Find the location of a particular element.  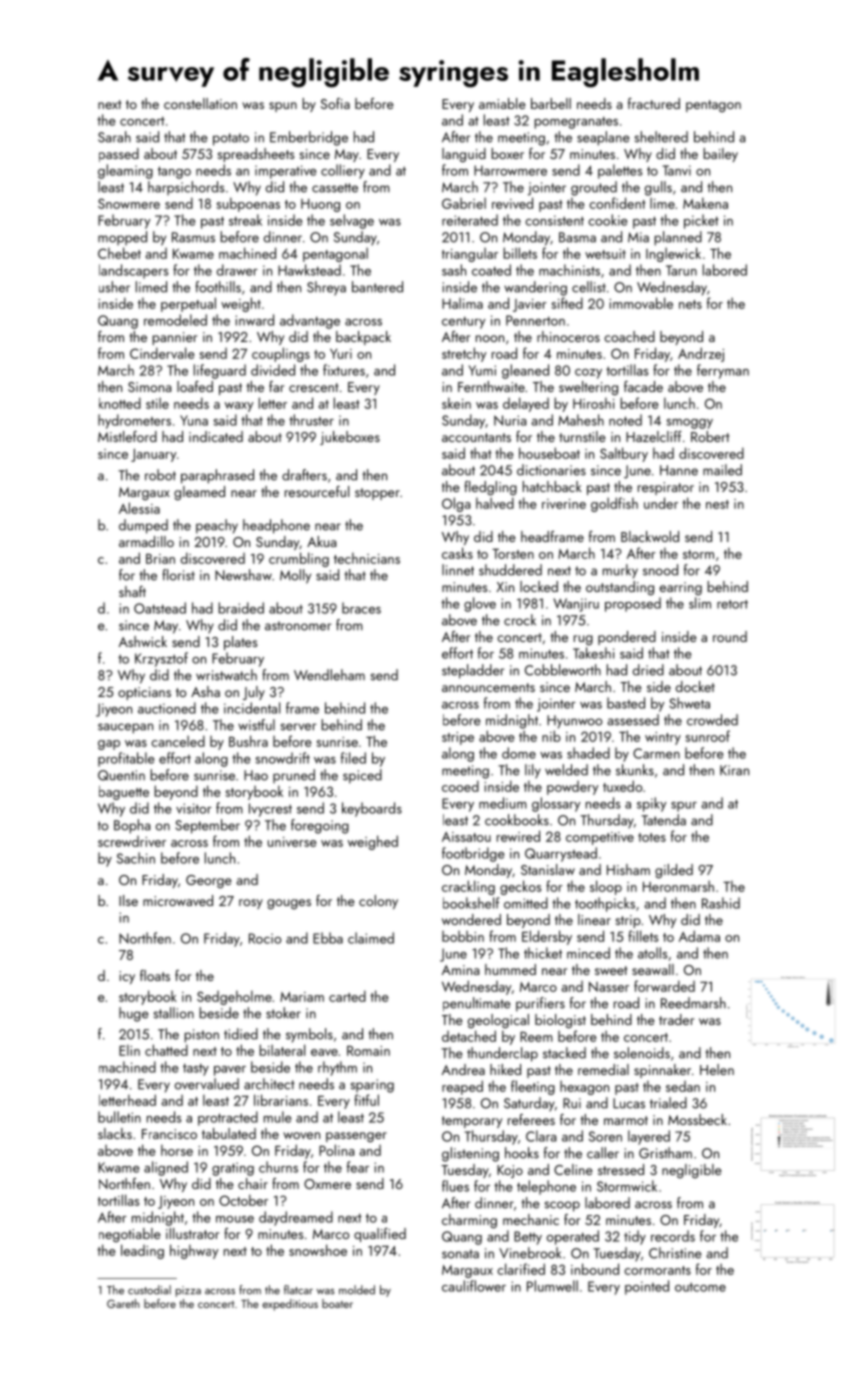

shuddered is located at coordinates (510, 570).
